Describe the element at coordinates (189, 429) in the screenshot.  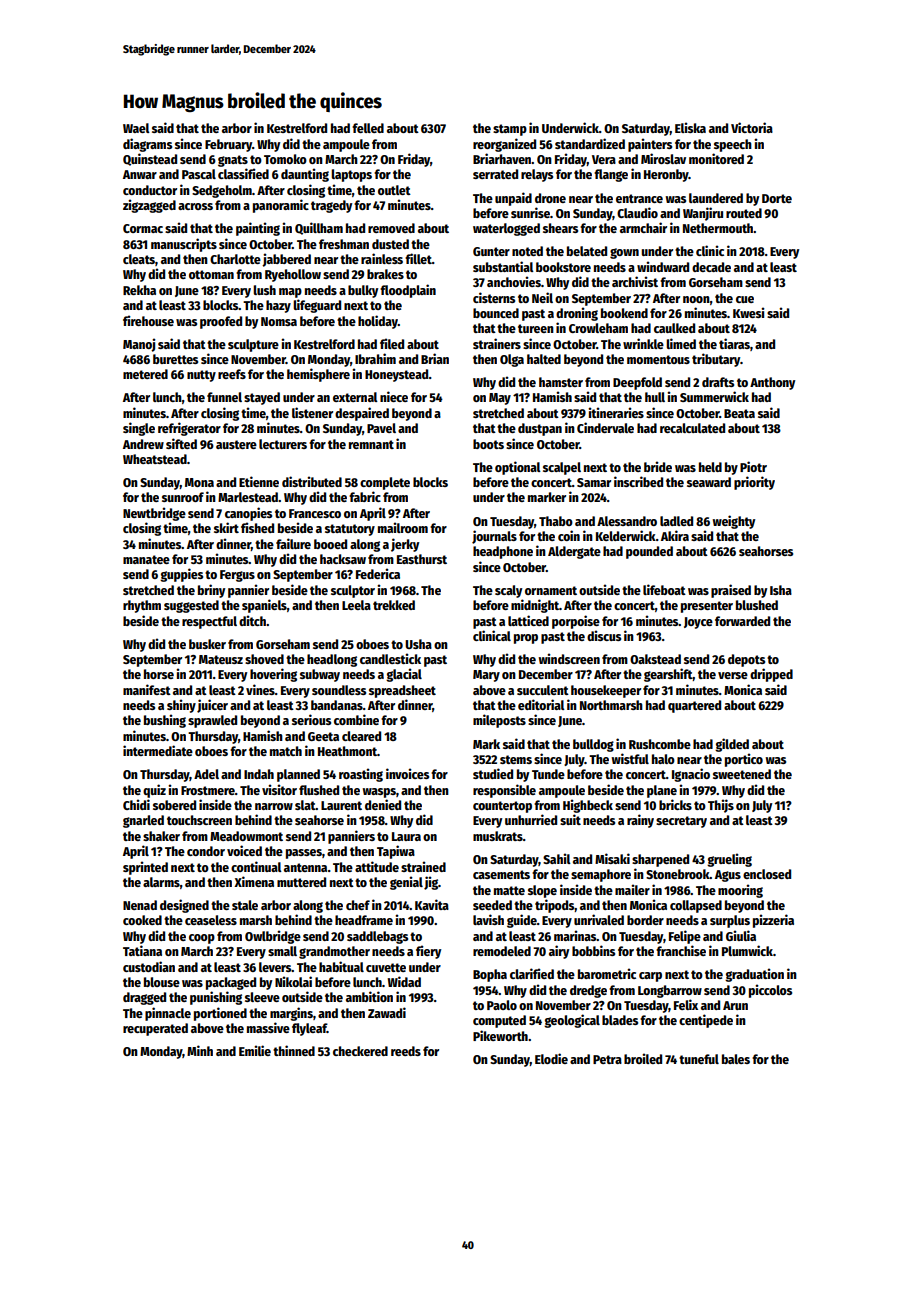
I see `refrigerator` at that location.
